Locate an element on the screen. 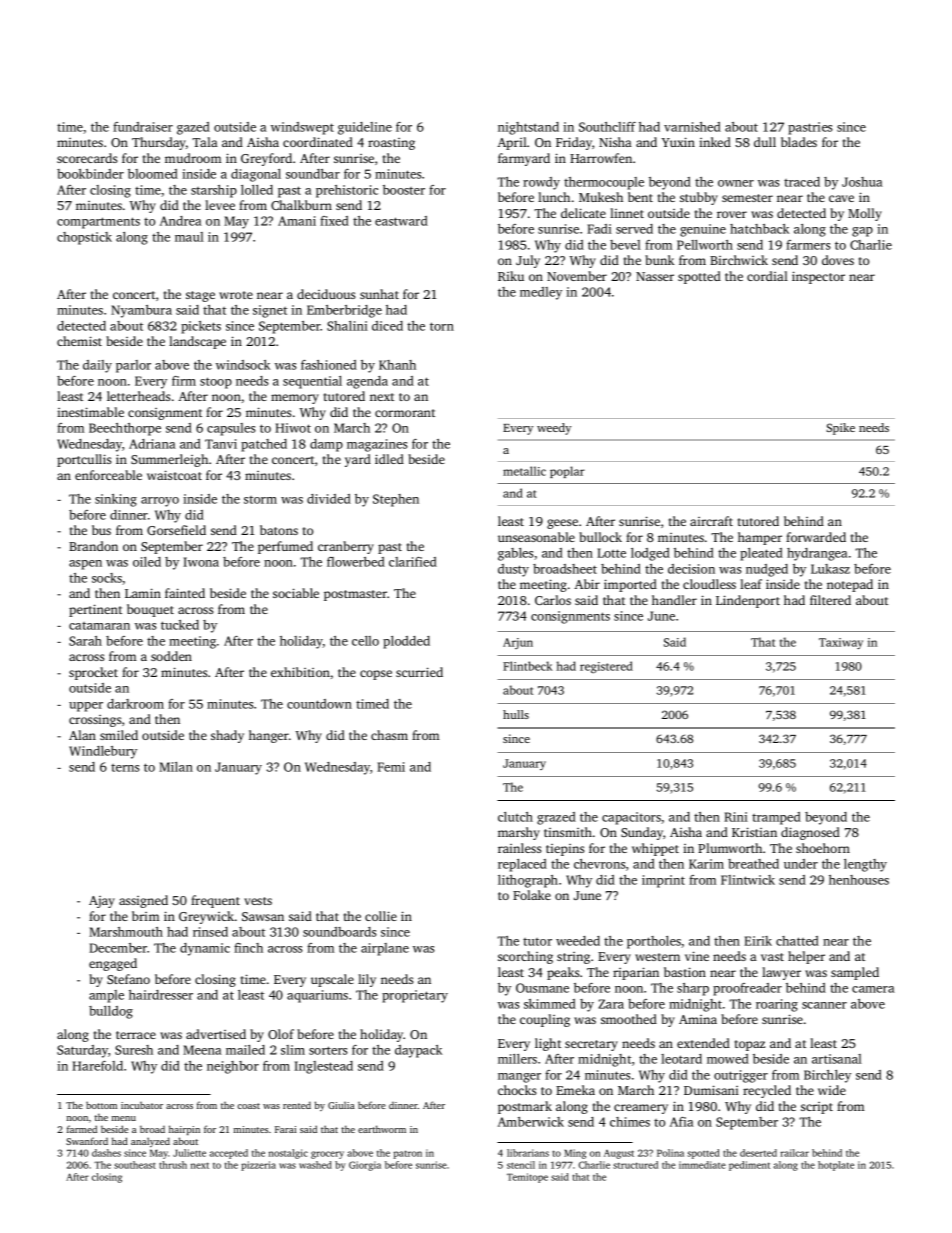  pizzeria is located at coordinates (258, 1166).
